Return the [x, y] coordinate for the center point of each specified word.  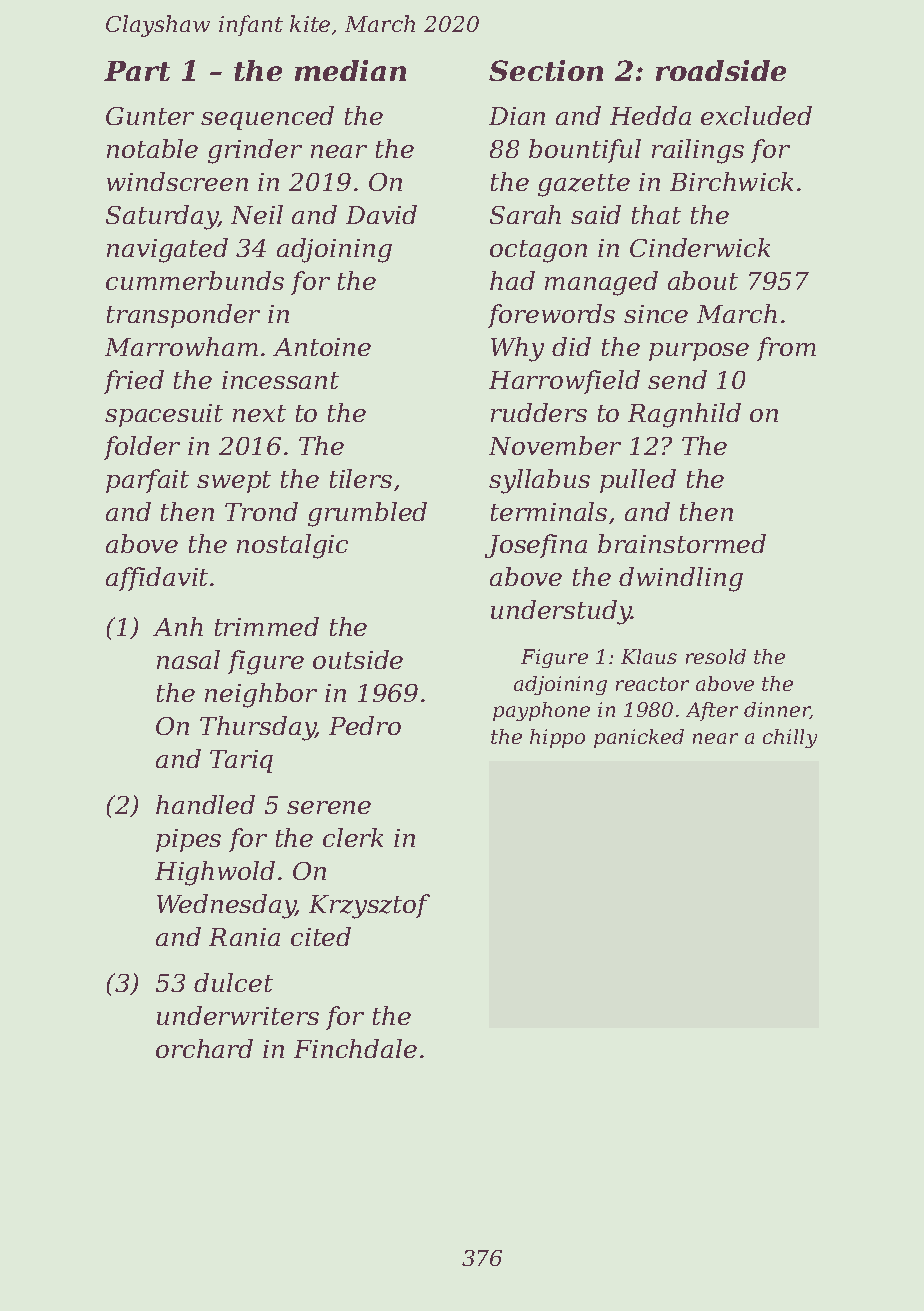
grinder [255, 151]
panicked [639, 738]
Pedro [365, 725]
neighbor [261, 695]
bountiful [585, 151]
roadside [721, 70]
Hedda [650, 115]
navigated [167, 250]
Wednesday [226, 906]
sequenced [267, 118]
